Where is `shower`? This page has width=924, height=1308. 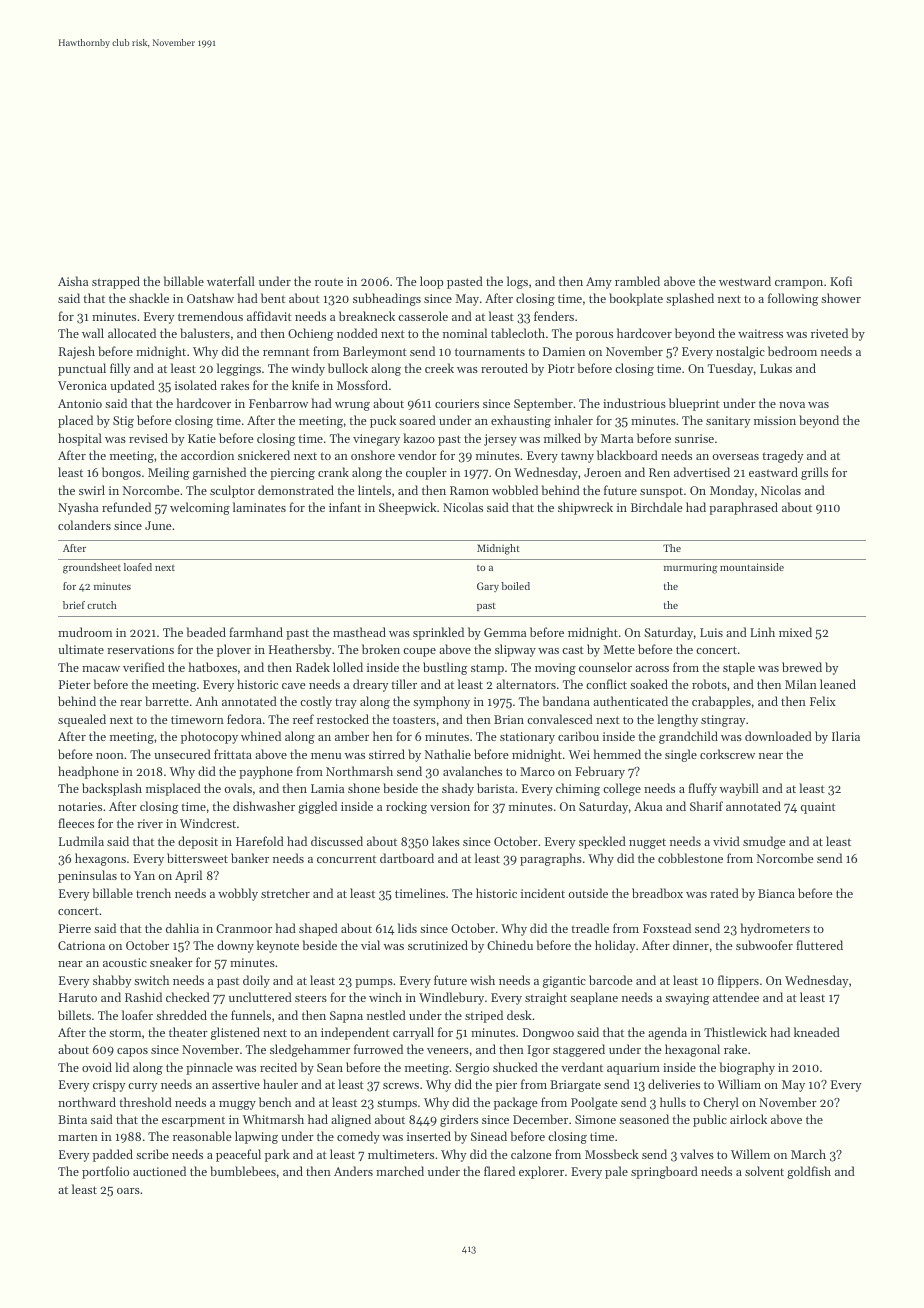 shower is located at coordinates (841, 298).
